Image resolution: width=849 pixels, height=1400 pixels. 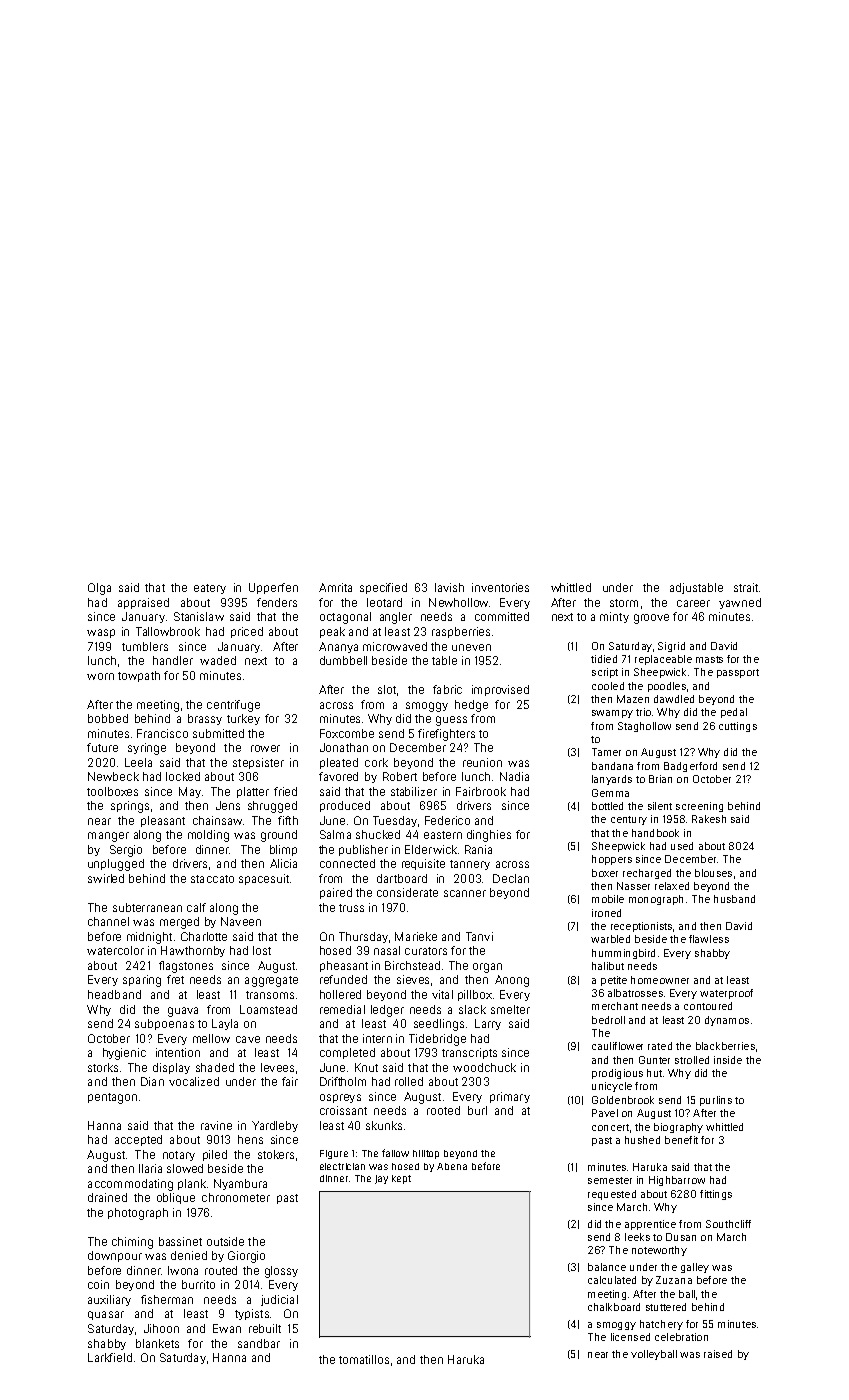 I want to click on inventories, so click(x=500, y=587).
